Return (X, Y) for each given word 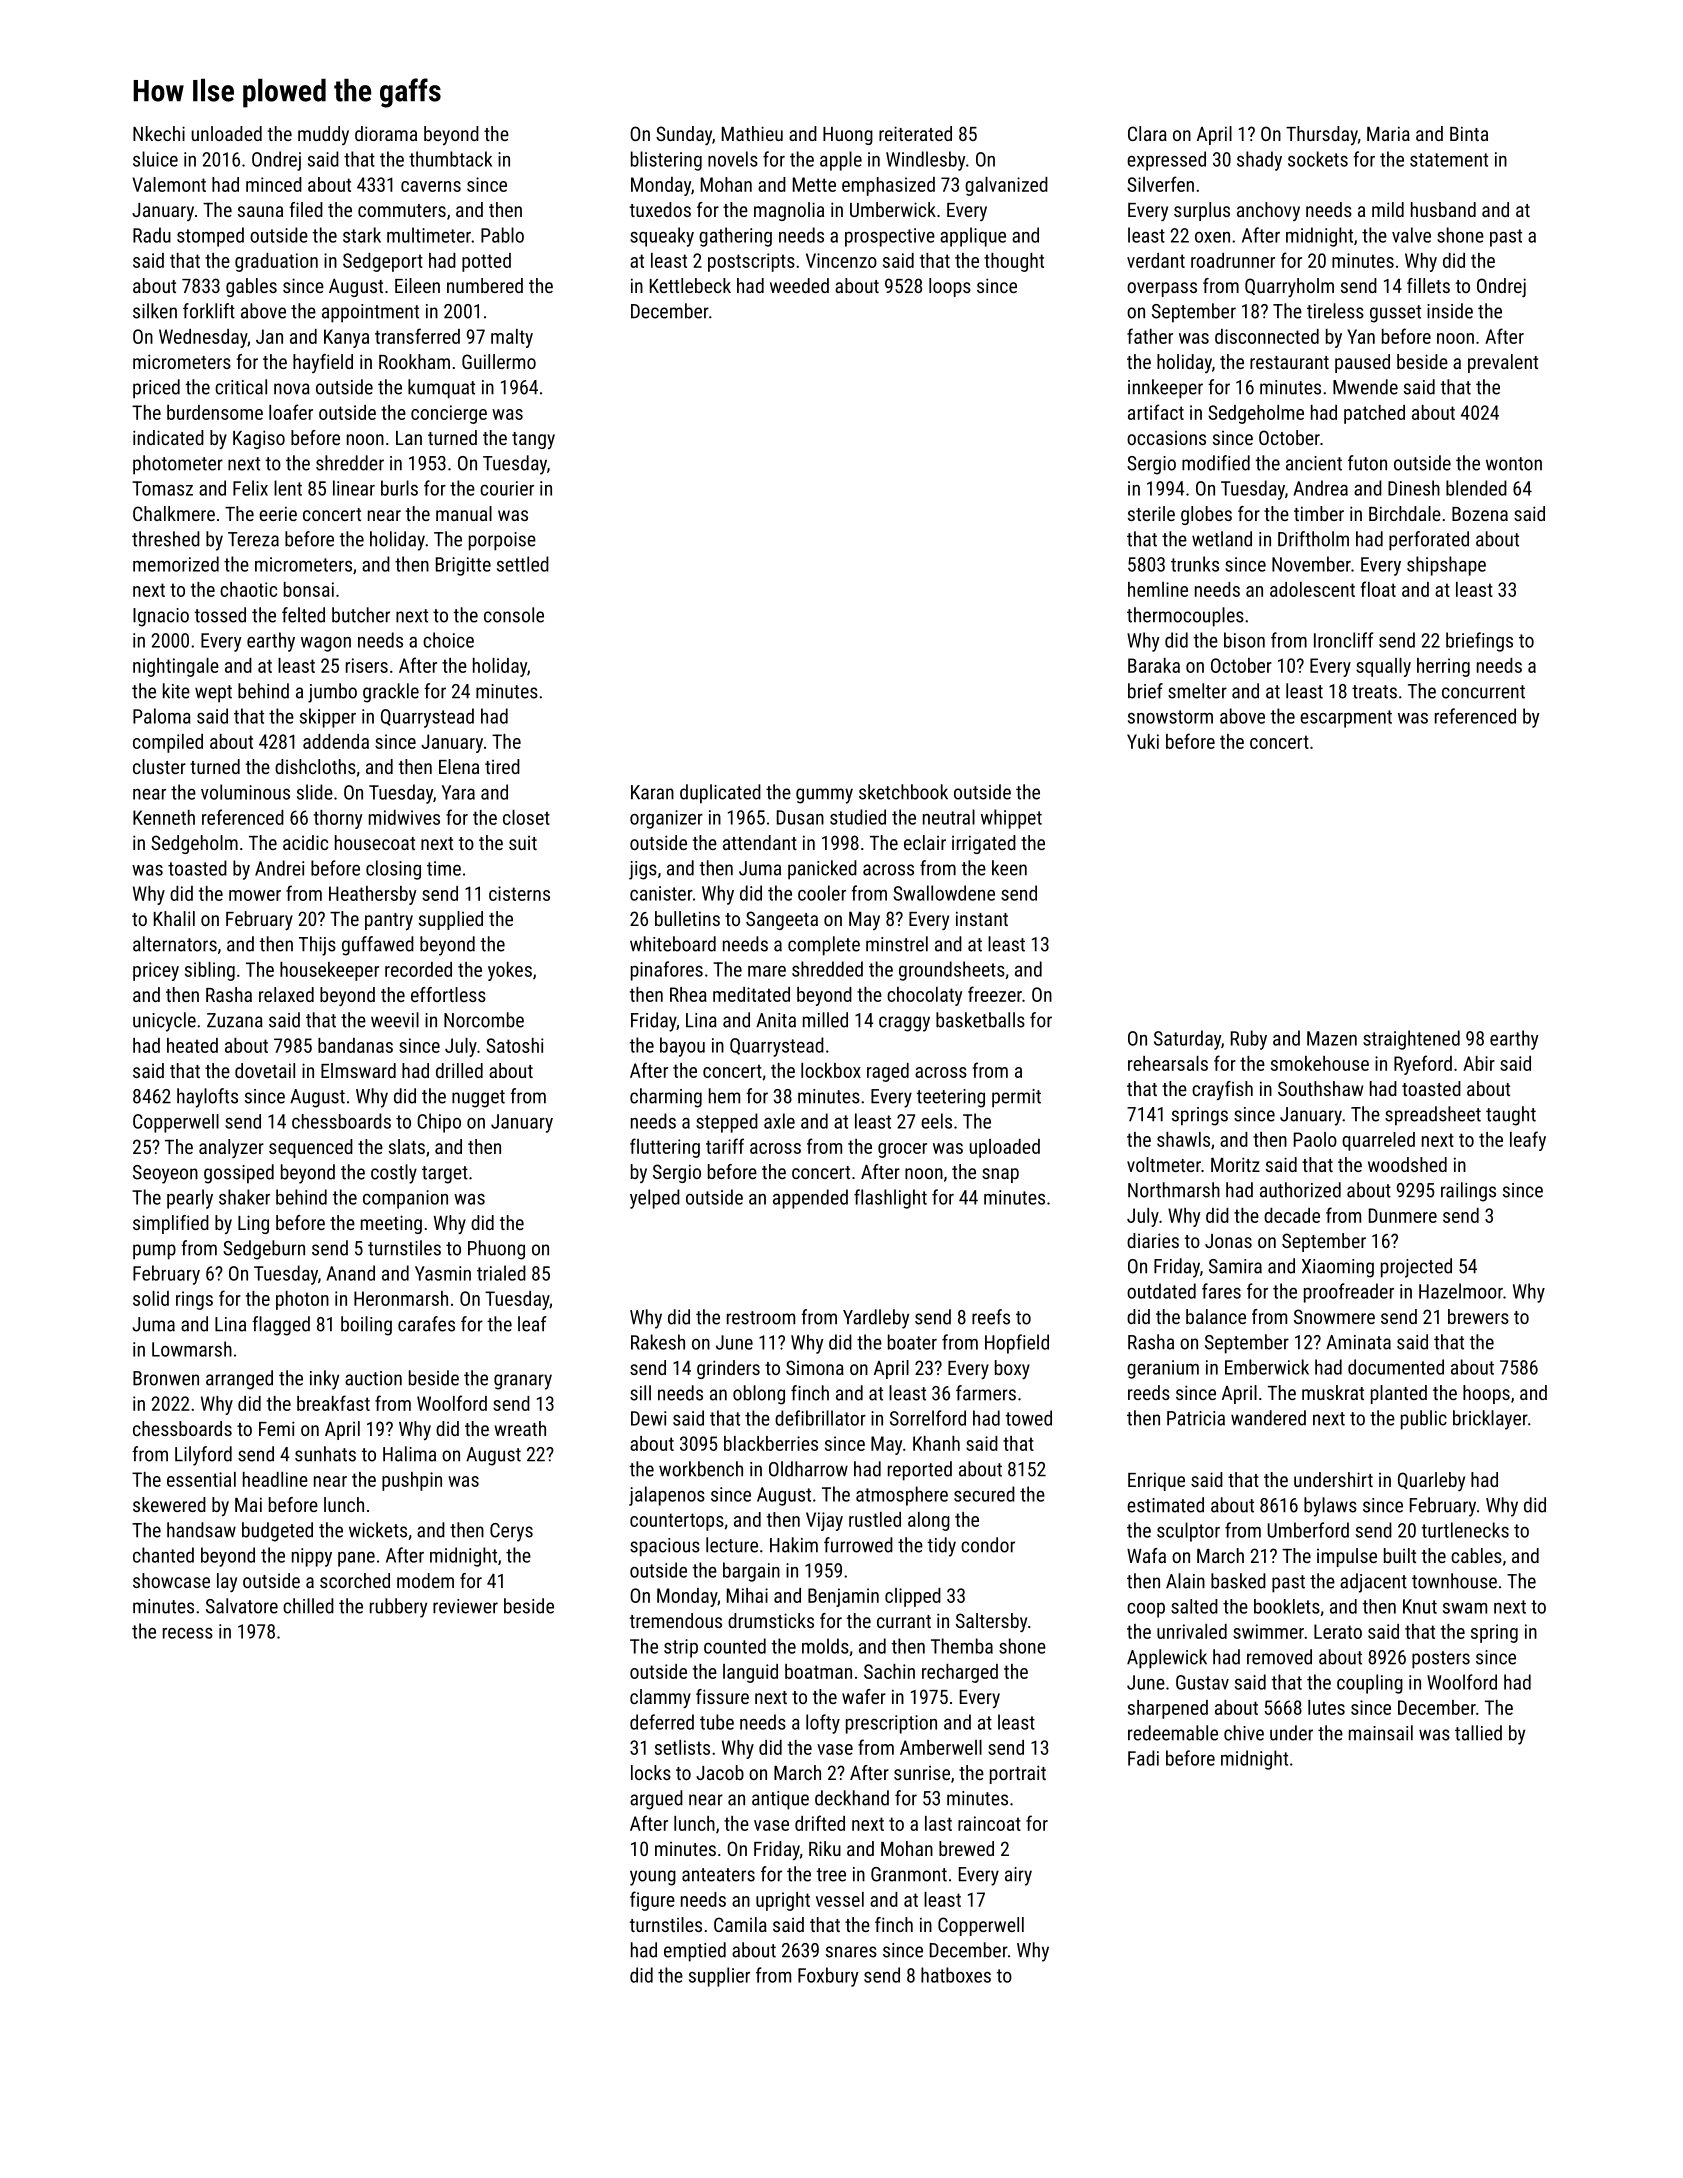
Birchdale (1405, 513)
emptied (695, 1952)
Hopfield (1017, 1344)
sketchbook (903, 792)
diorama (386, 133)
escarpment (1346, 719)
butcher (361, 615)
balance (1216, 1316)
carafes (426, 1324)
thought (1014, 262)
